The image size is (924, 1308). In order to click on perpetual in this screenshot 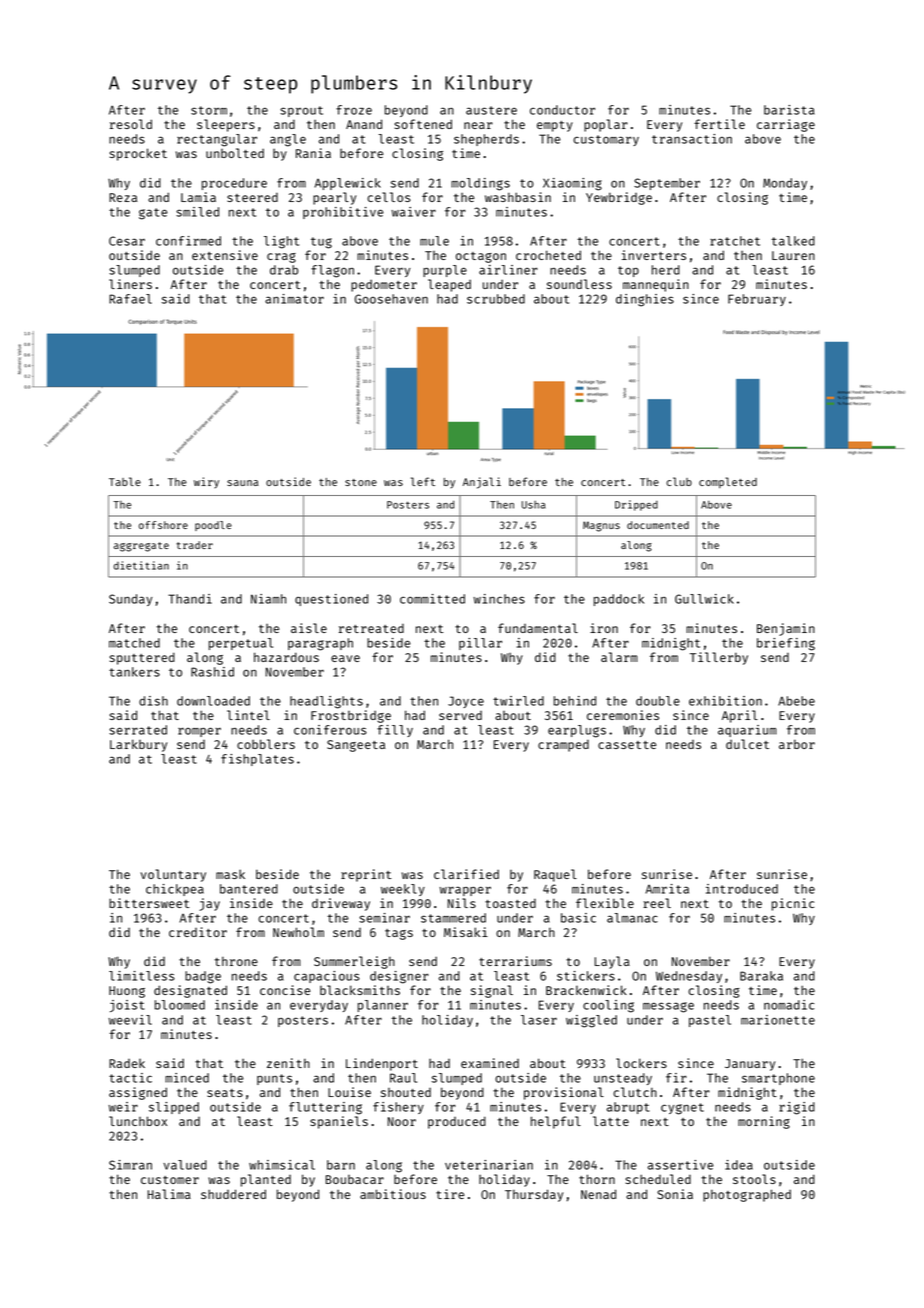, I will do `click(241, 644)`.
